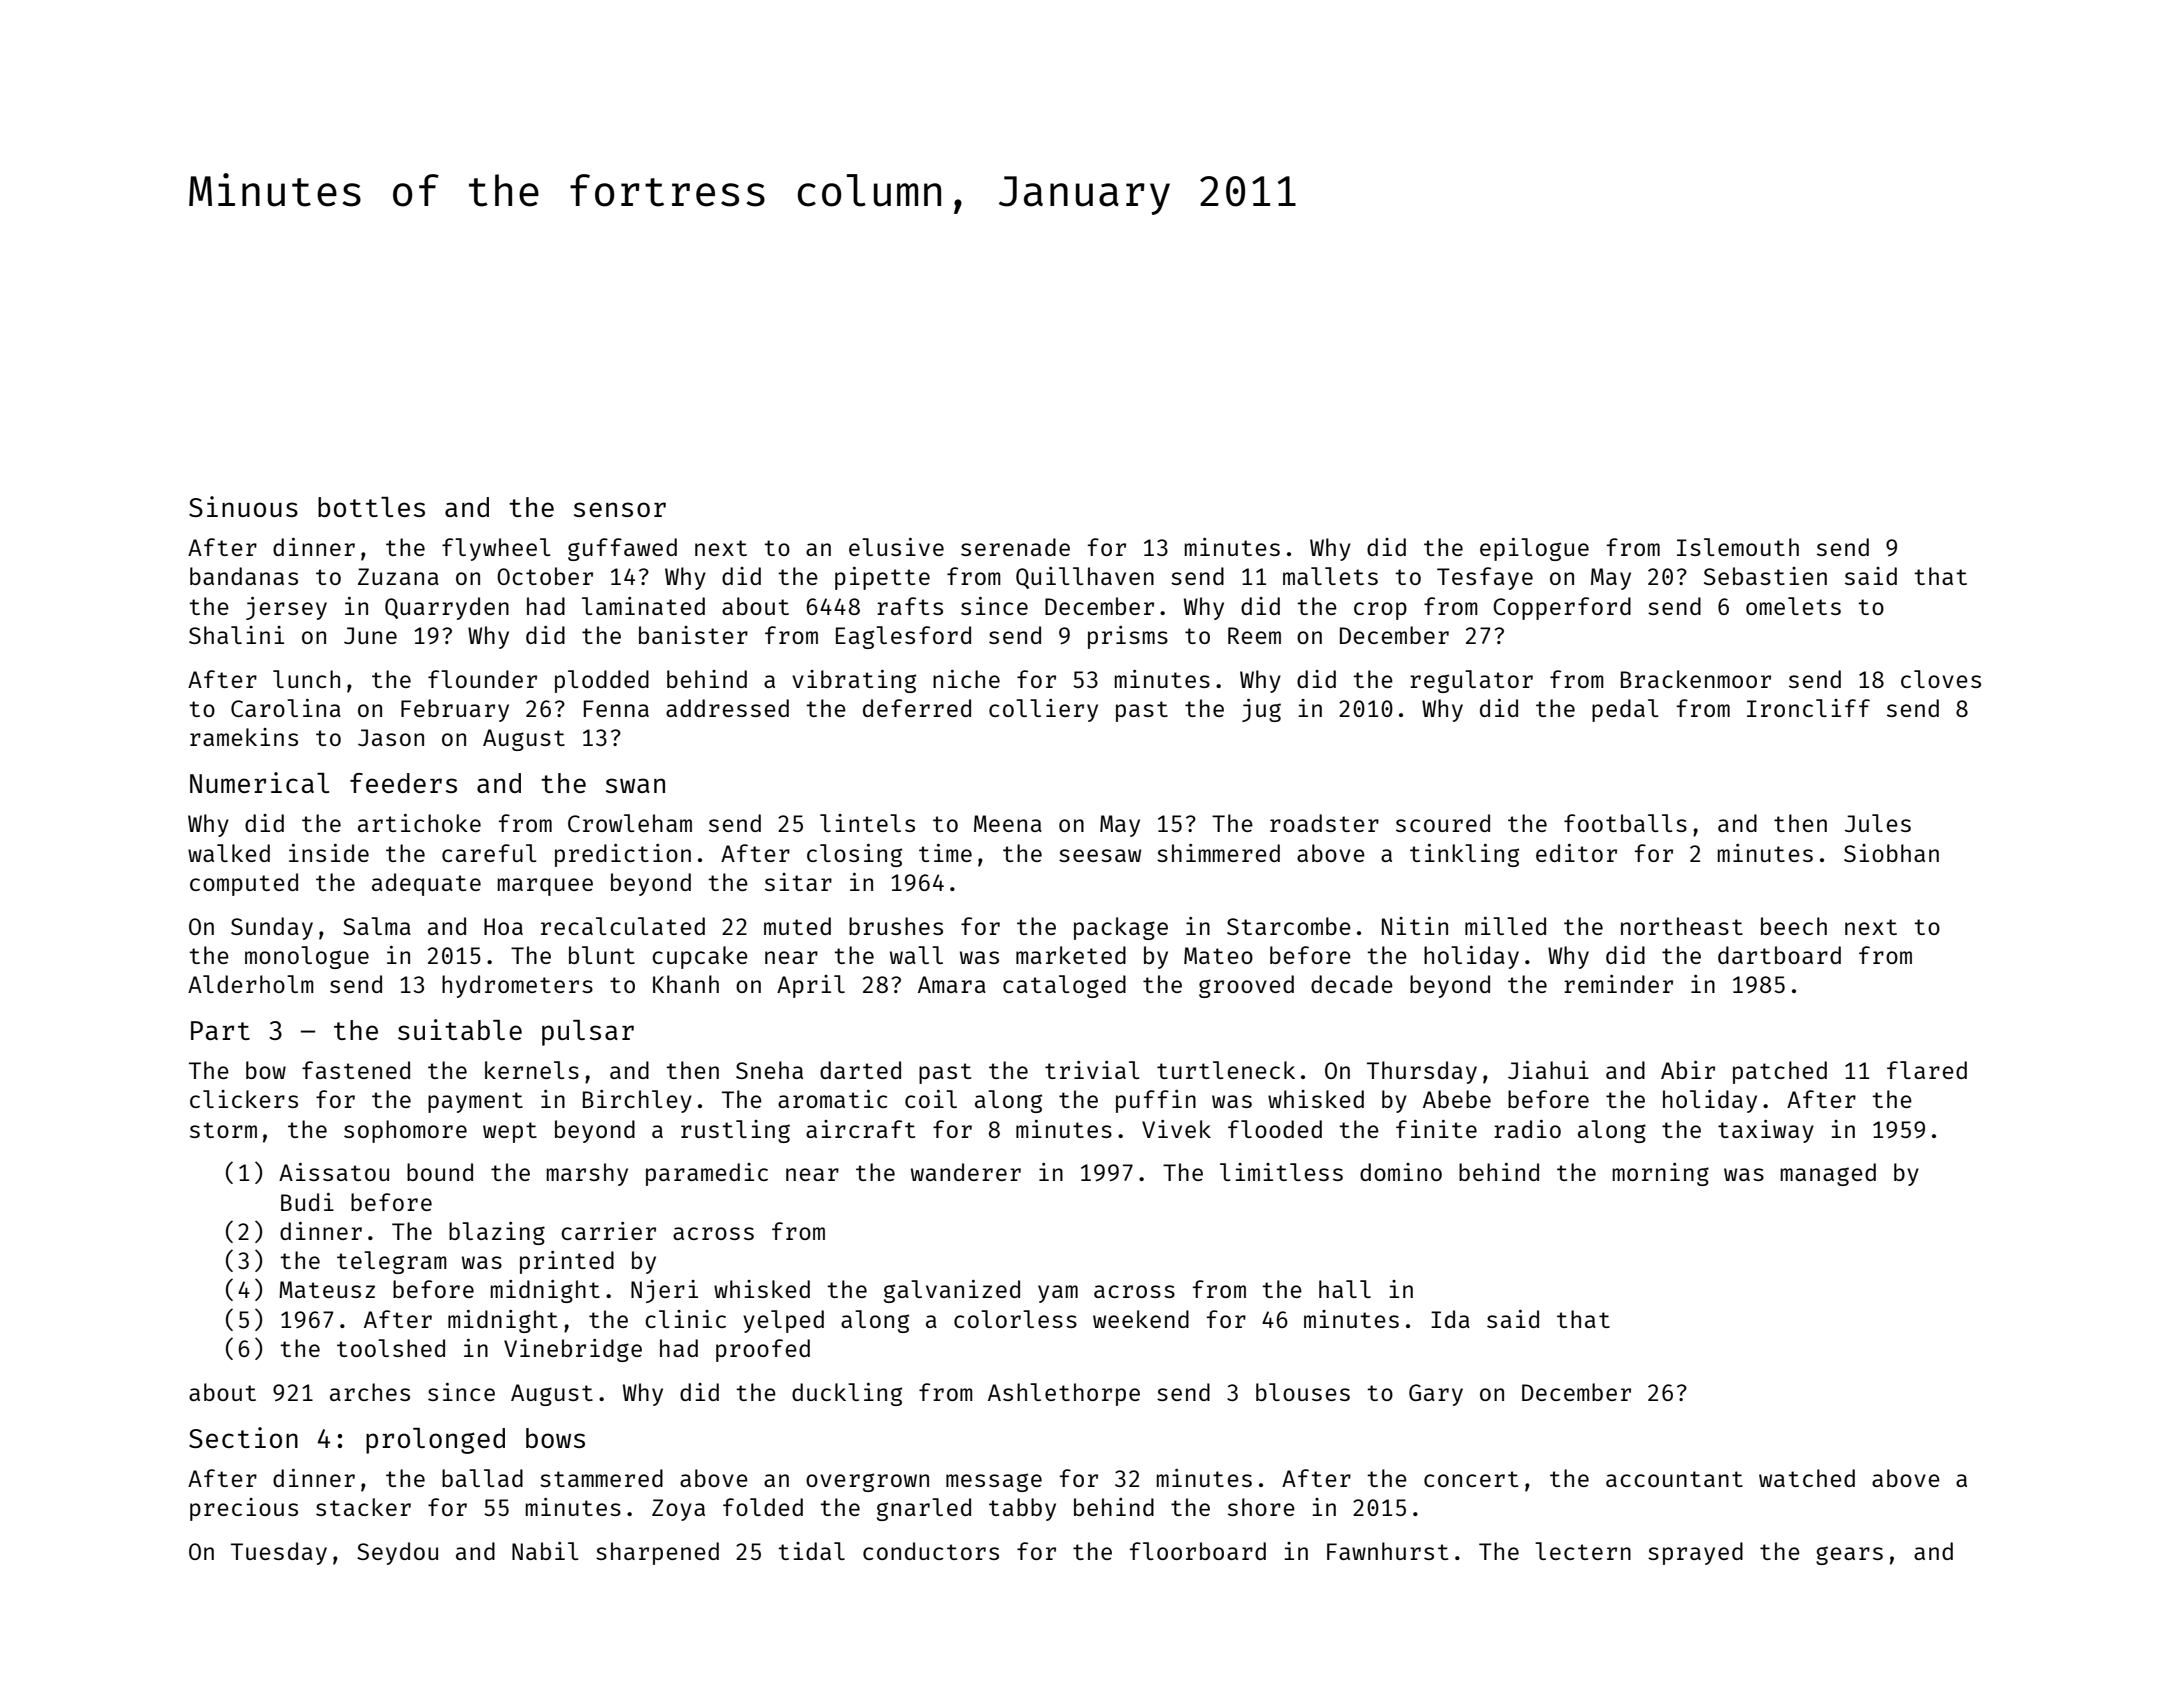  I want to click on flared, so click(1927, 1070).
